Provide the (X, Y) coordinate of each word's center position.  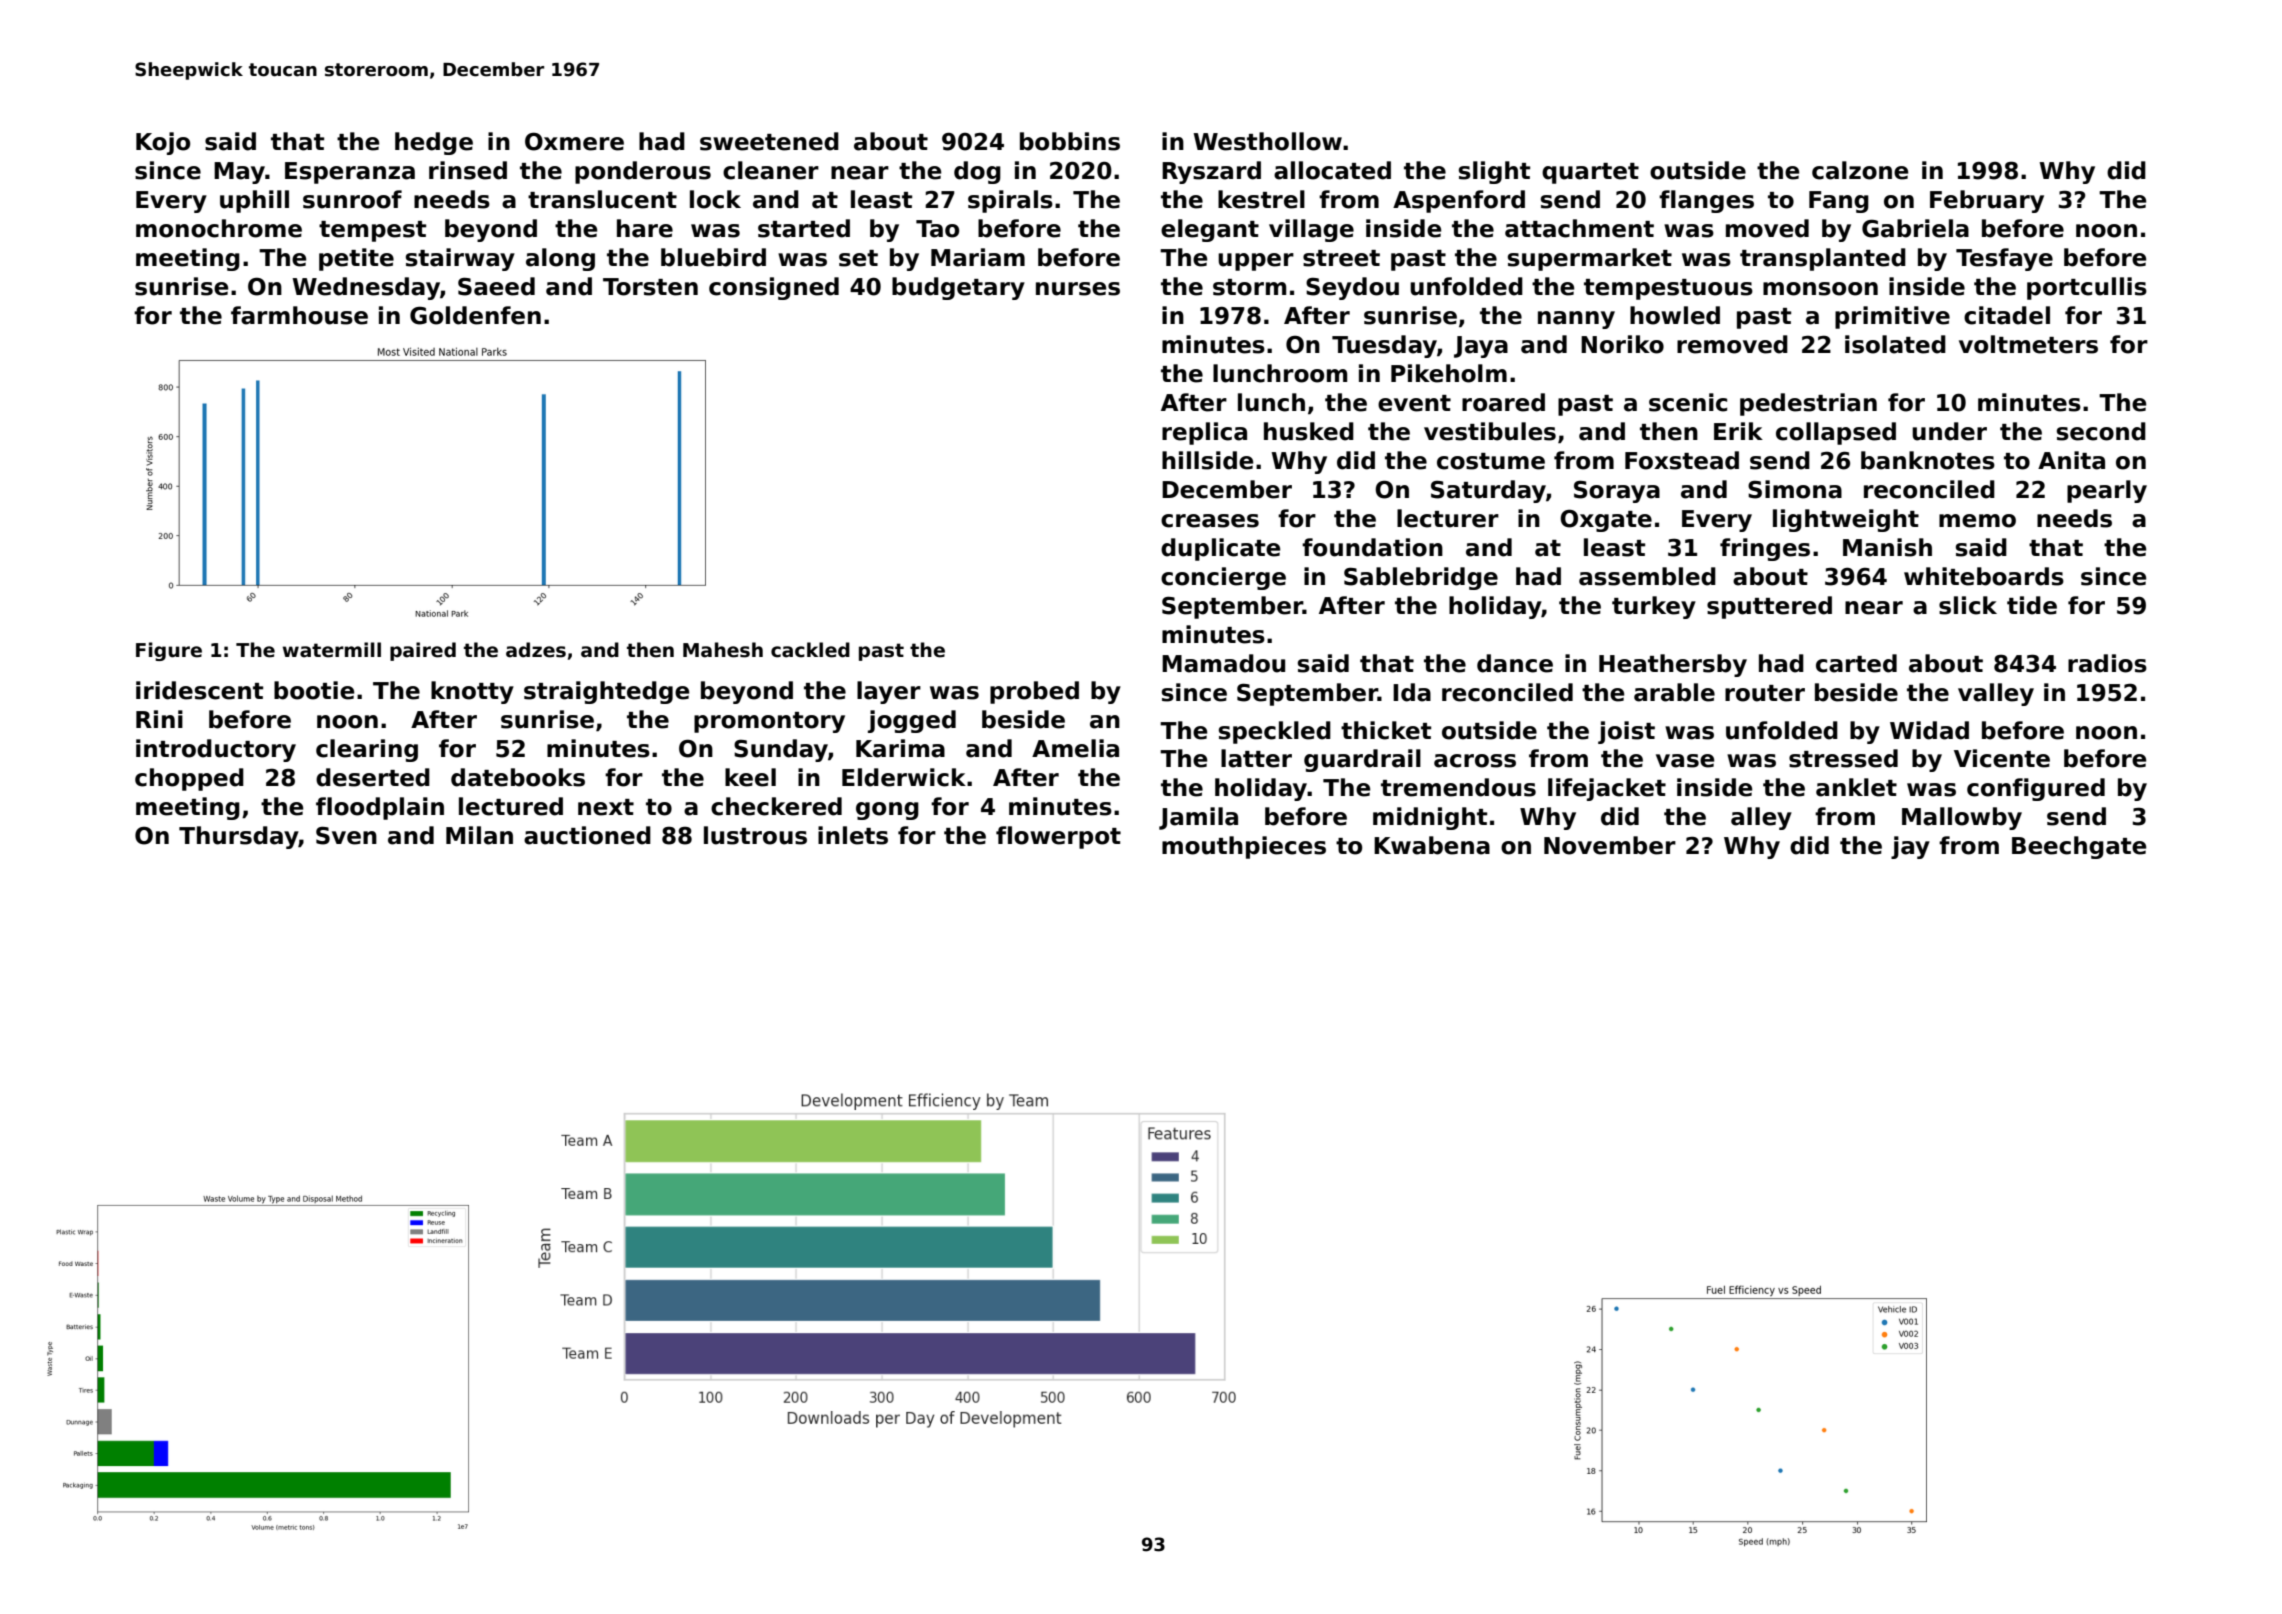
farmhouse (299, 315)
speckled (1275, 732)
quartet (1590, 173)
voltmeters (2028, 344)
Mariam (978, 257)
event (1414, 403)
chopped (189, 779)
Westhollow (1267, 141)
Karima (900, 748)
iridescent (199, 690)
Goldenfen (475, 315)
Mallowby (1962, 818)
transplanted (1823, 259)
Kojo (163, 143)
